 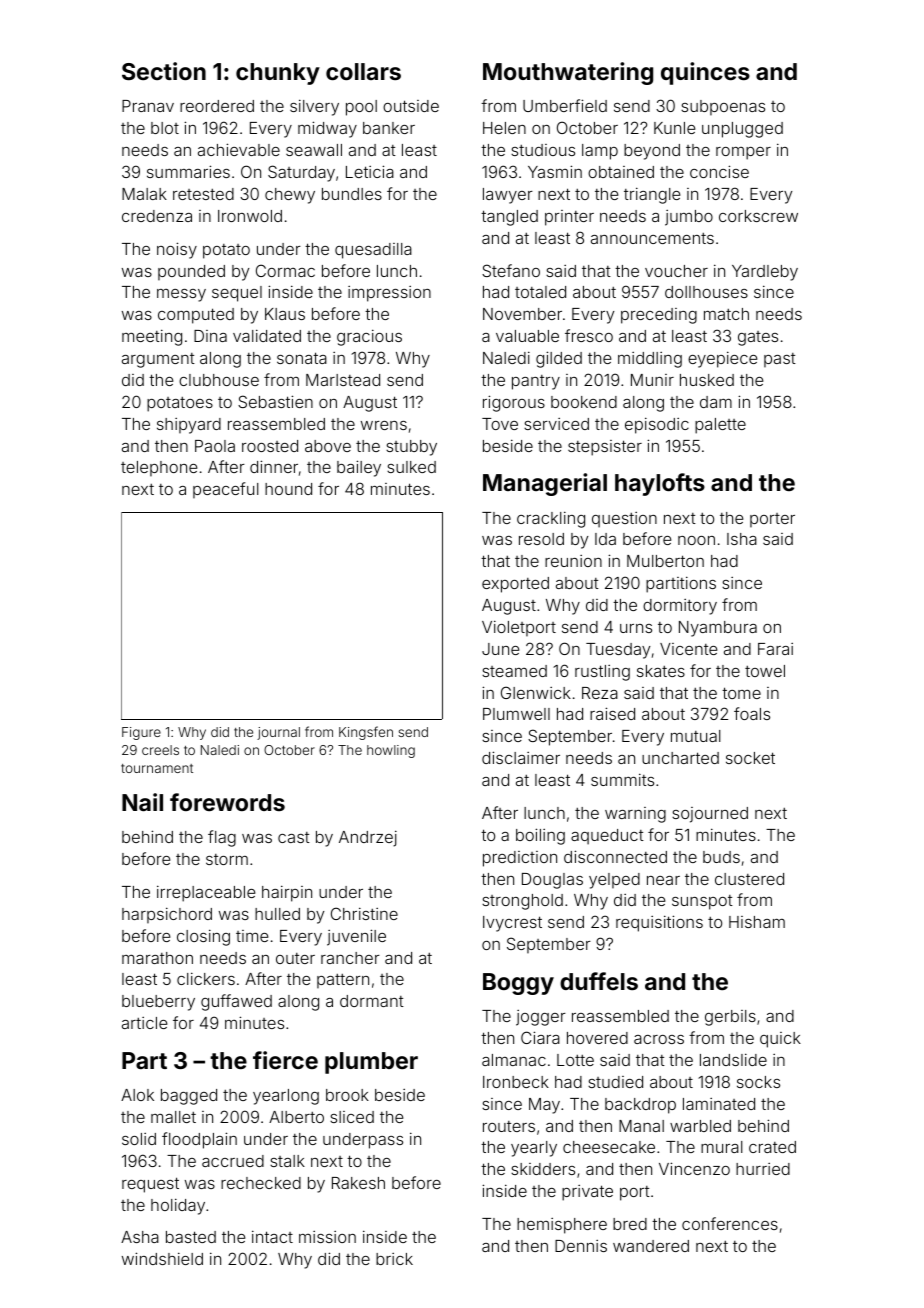 I want to click on Rakesh, so click(x=358, y=1183).
